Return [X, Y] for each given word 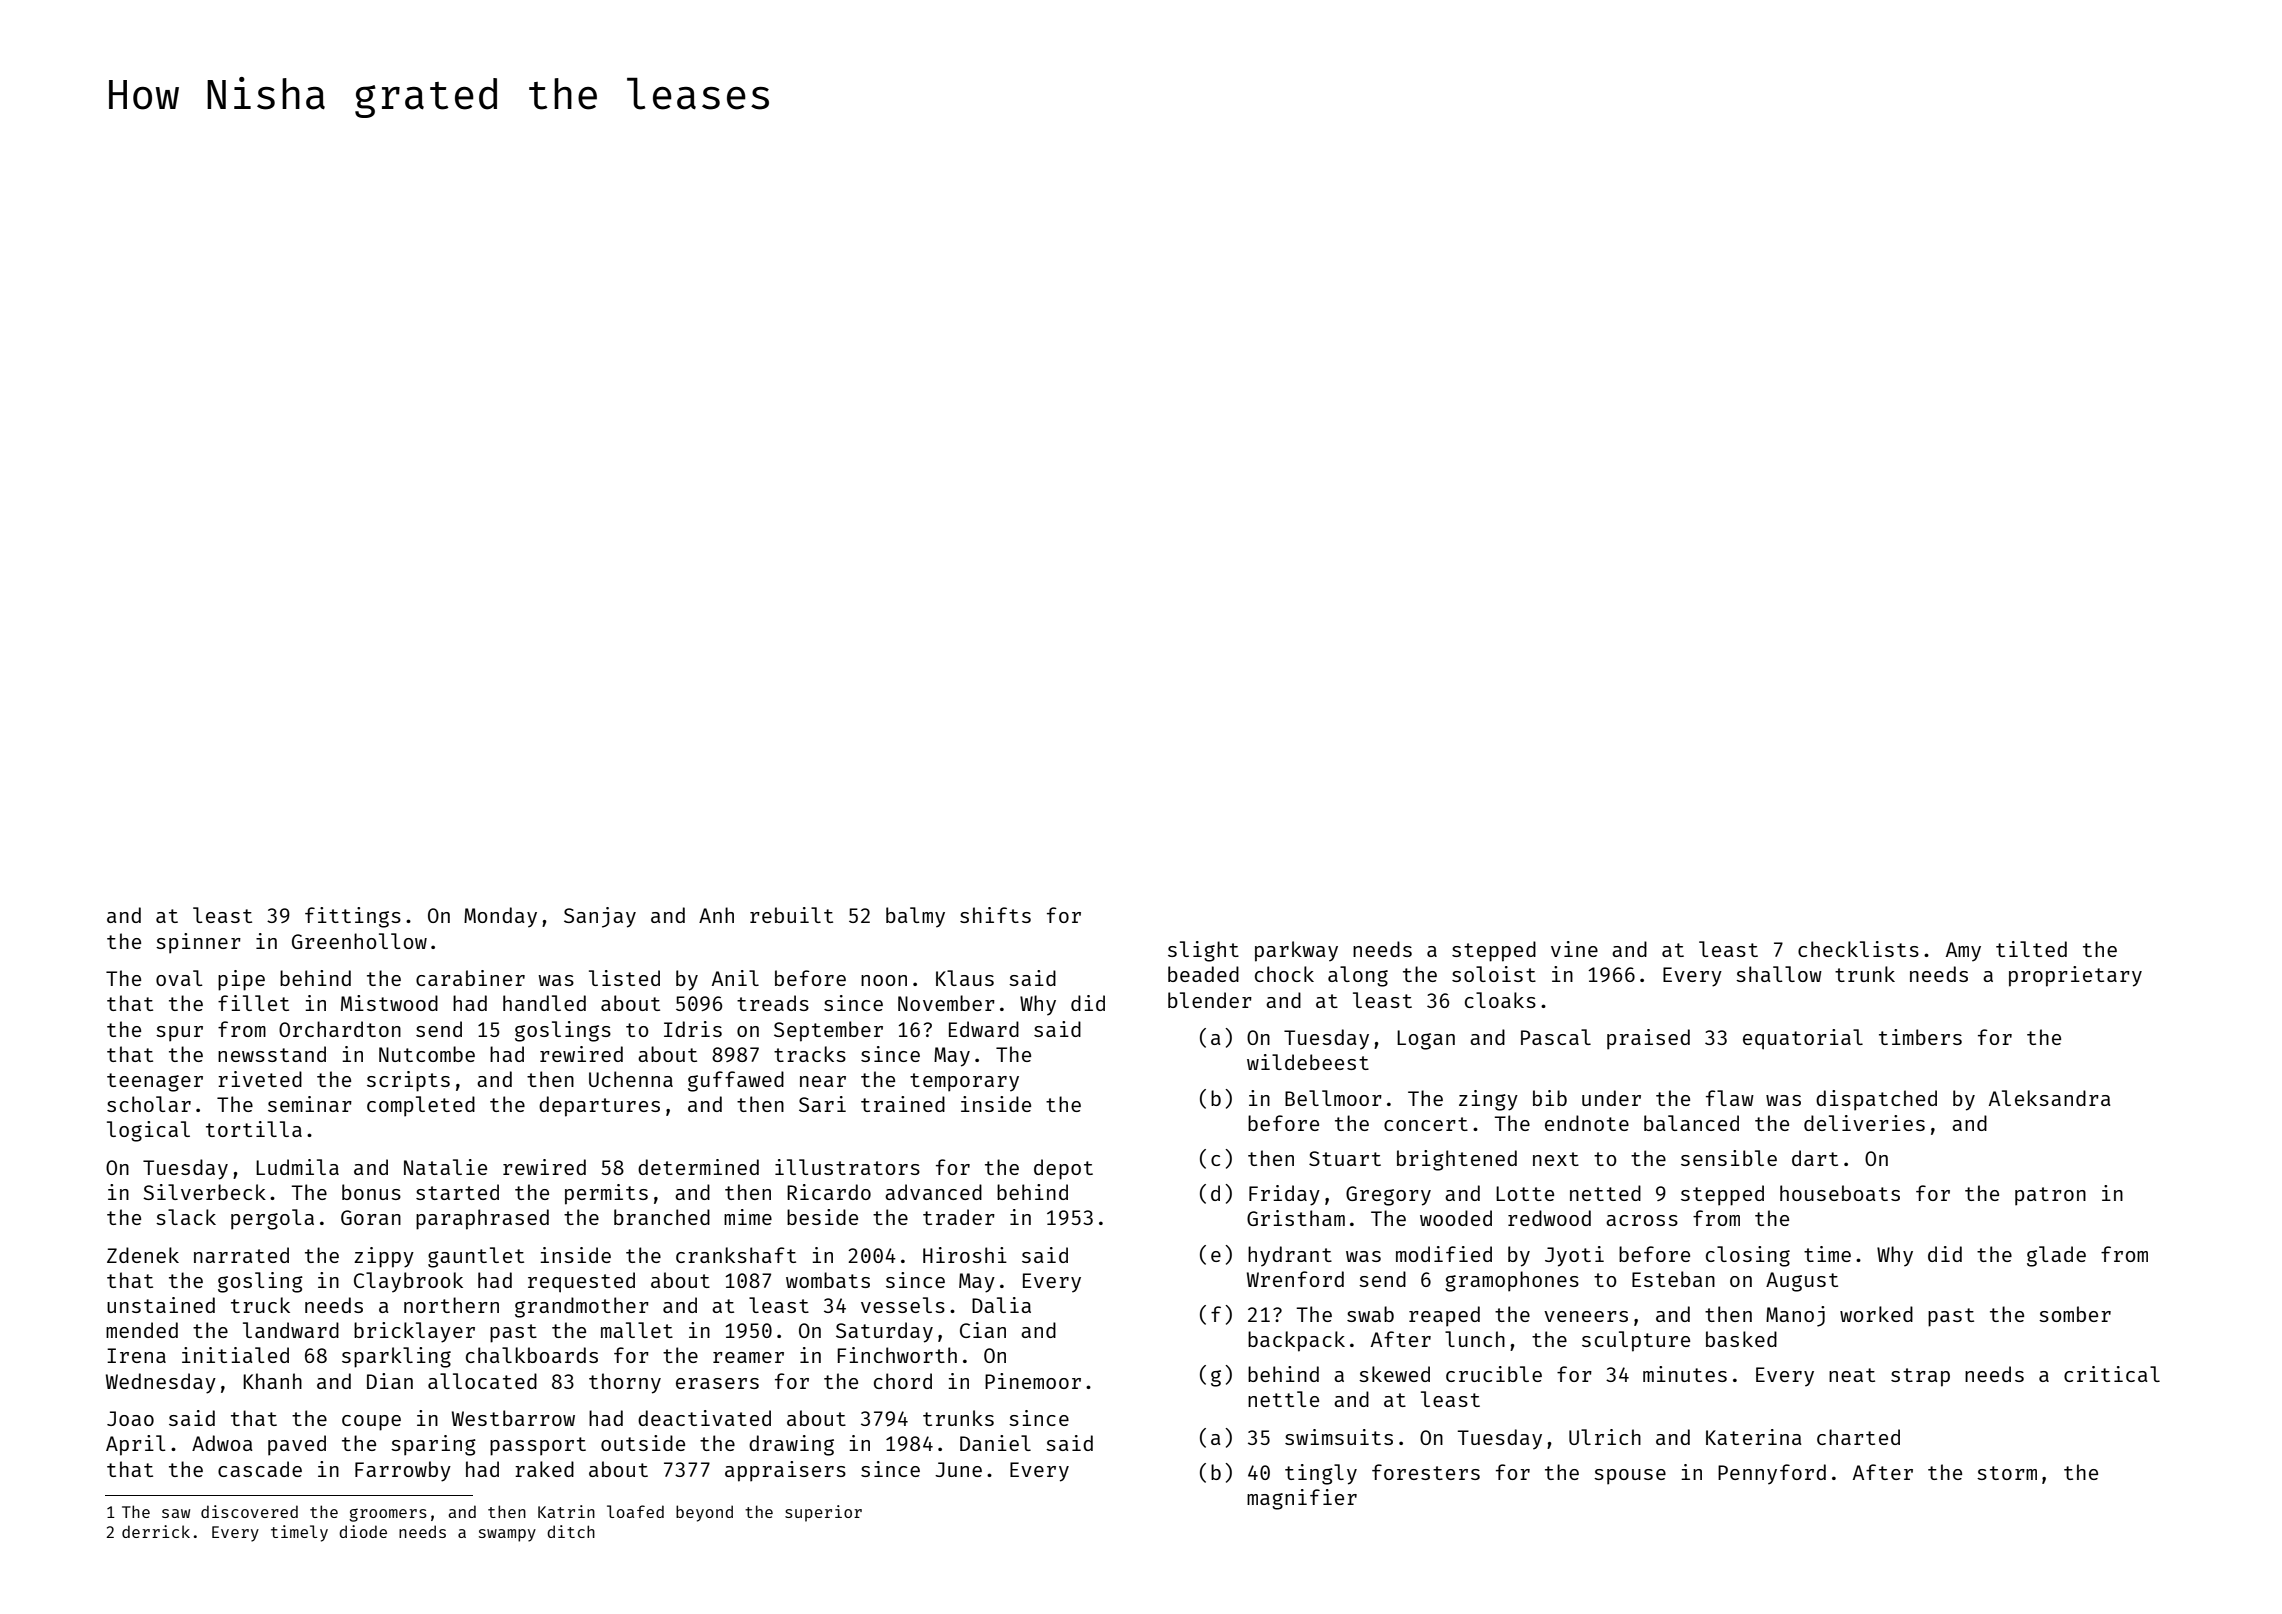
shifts [995, 915]
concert [1426, 1124]
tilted [2031, 949]
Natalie [445, 1167]
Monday [500, 917]
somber [2075, 1314]
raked [544, 1469]
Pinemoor [1033, 1381]
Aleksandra [2050, 1098]
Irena [136, 1355]
